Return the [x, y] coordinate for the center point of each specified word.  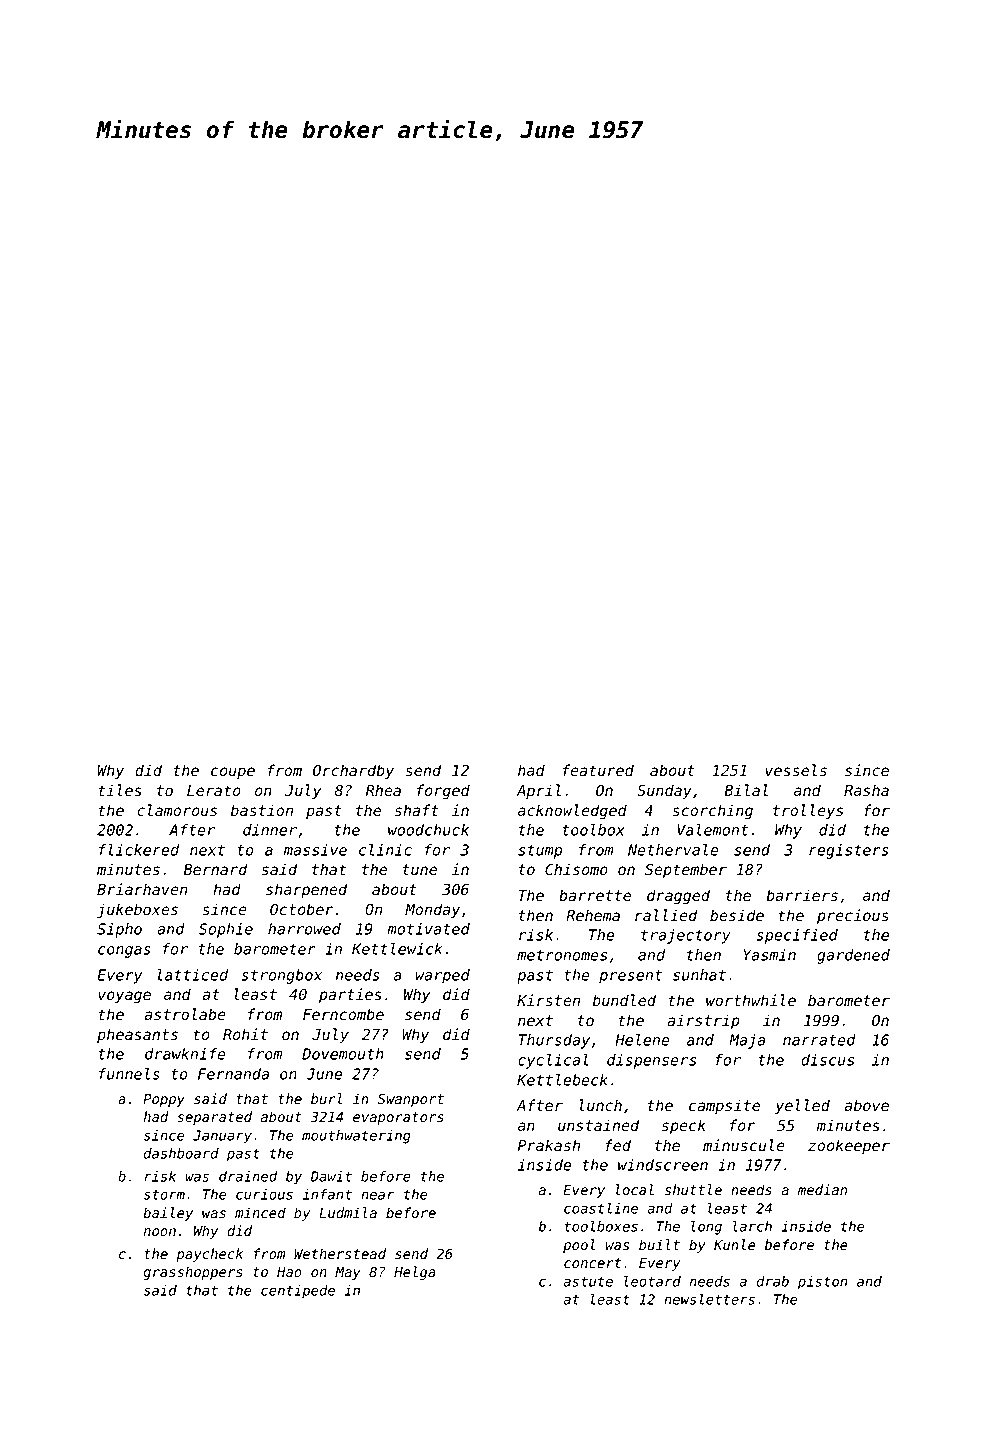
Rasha [866, 790]
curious [264, 1194]
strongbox [281, 976]
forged [443, 792]
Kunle [735, 1245]
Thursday [554, 1041]
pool [579, 1246]
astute [588, 1281]
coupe [233, 773]
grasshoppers [193, 1273]
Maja [747, 1041]
